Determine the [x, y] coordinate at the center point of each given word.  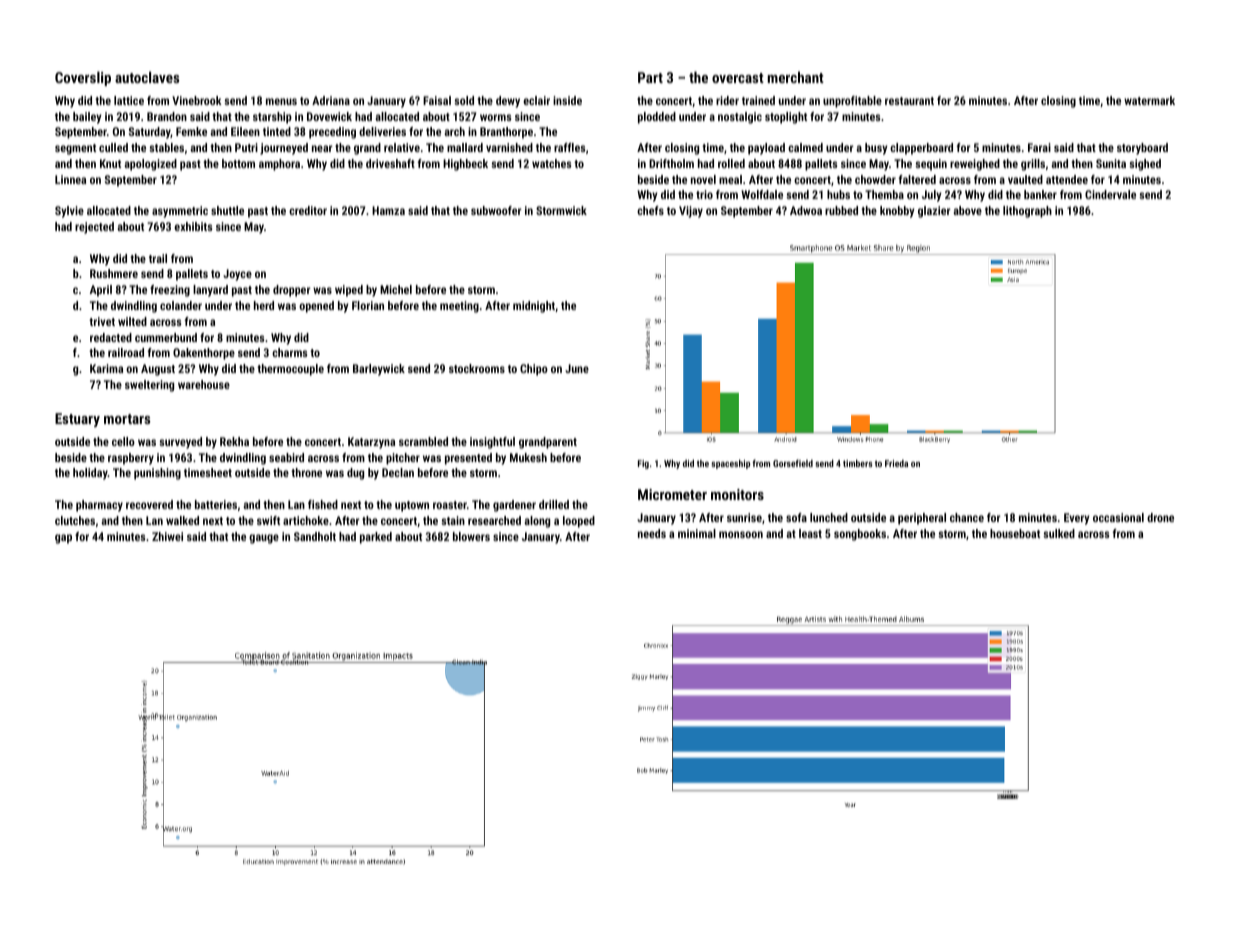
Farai [1039, 147]
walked [182, 520]
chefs [650, 210]
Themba [884, 194]
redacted [111, 337]
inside [567, 100]
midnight [534, 307]
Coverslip [83, 78]
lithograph [1027, 212]
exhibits [193, 226]
